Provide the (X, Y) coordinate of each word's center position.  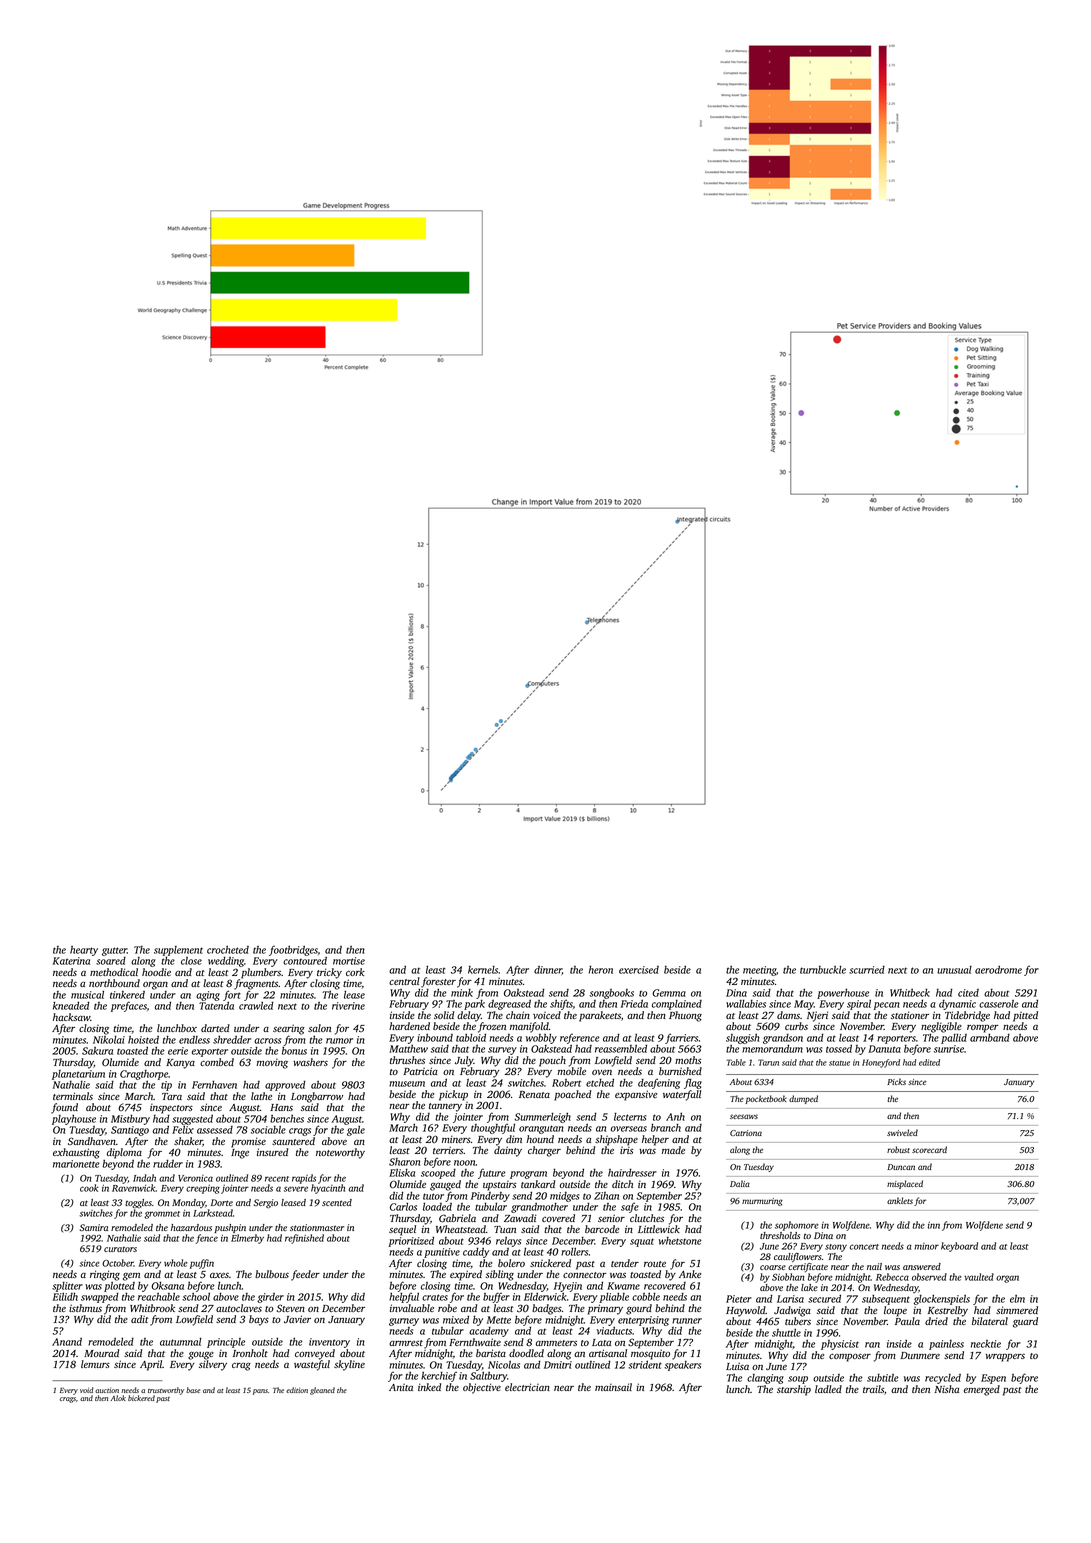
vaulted (979, 1277)
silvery (213, 1365)
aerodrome (998, 969)
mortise (349, 961)
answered (922, 1266)
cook (89, 1188)
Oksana (167, 1286)
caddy (476, 1253)
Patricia (420, 1071)
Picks (896, 1081)
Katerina (71, 961)
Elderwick (545, 1297)
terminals (73, 1096)
